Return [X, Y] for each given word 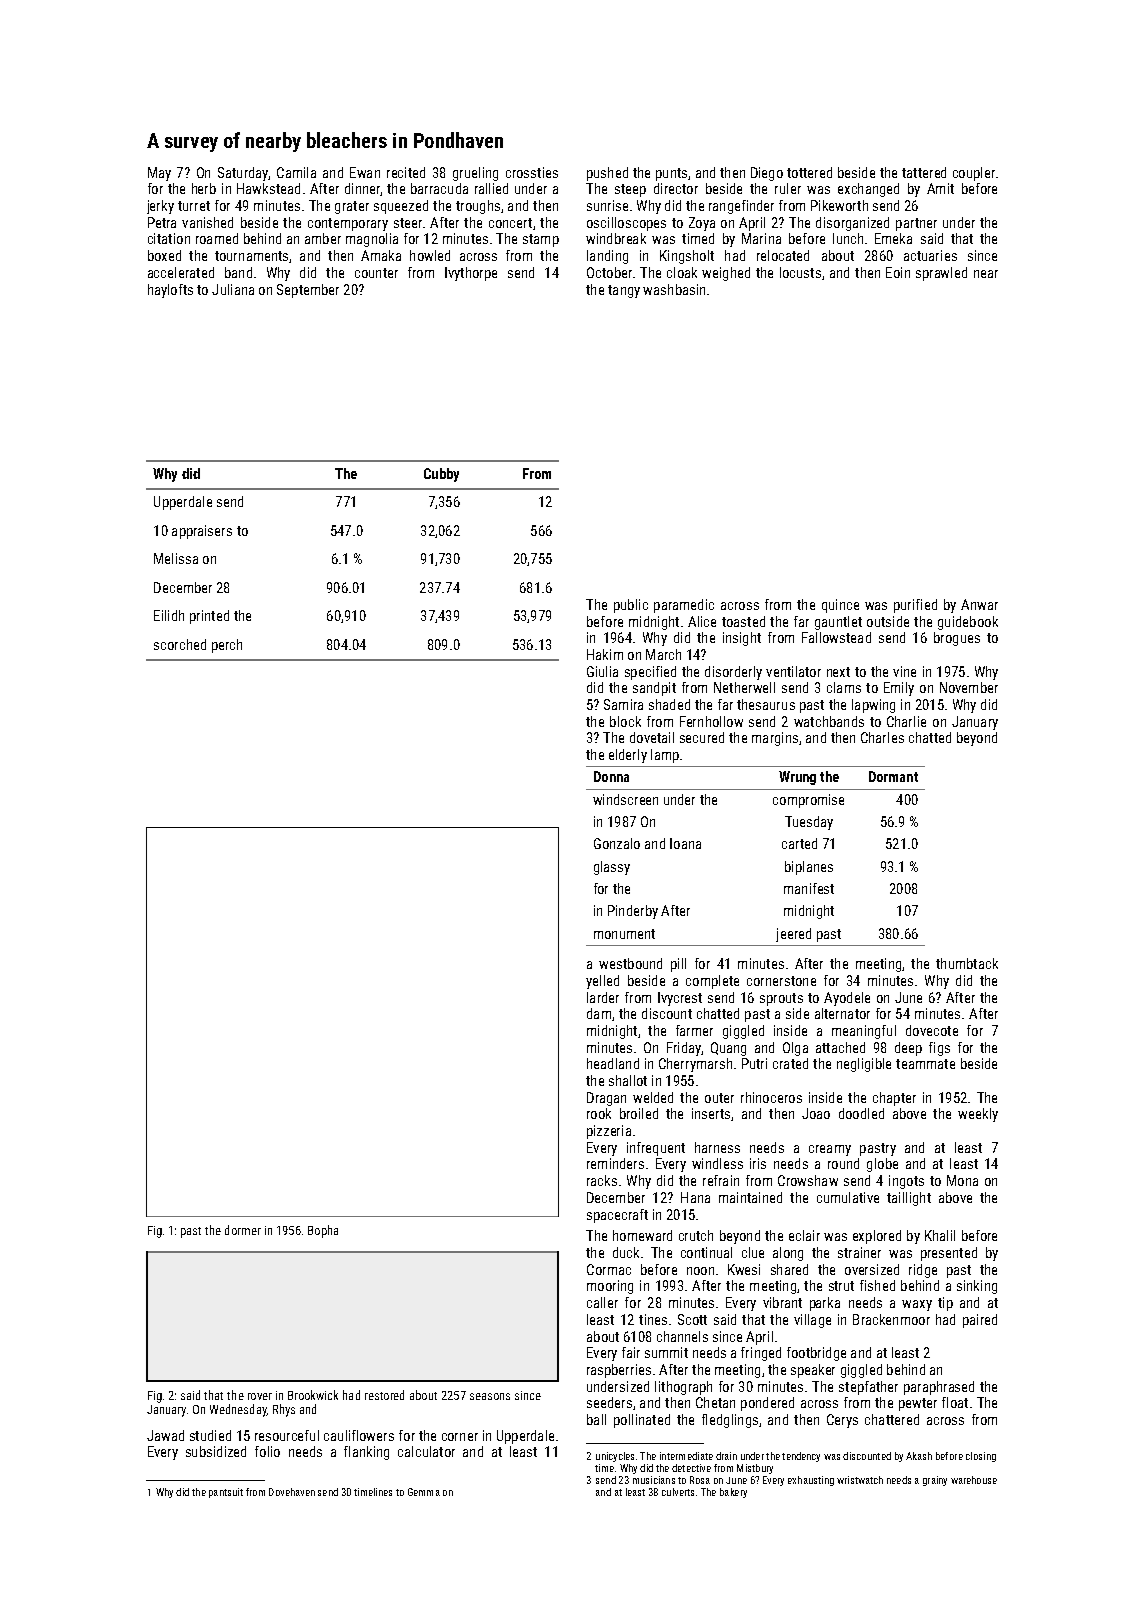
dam [599, 1013]
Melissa [176, 558]
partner [916, 224]
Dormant [893, 776]
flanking [366, 1453]
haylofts [170, 291]
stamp [541, 240]
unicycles [615, 1457]
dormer [243, 1230]
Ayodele [847, 999]
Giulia [602, 671]
